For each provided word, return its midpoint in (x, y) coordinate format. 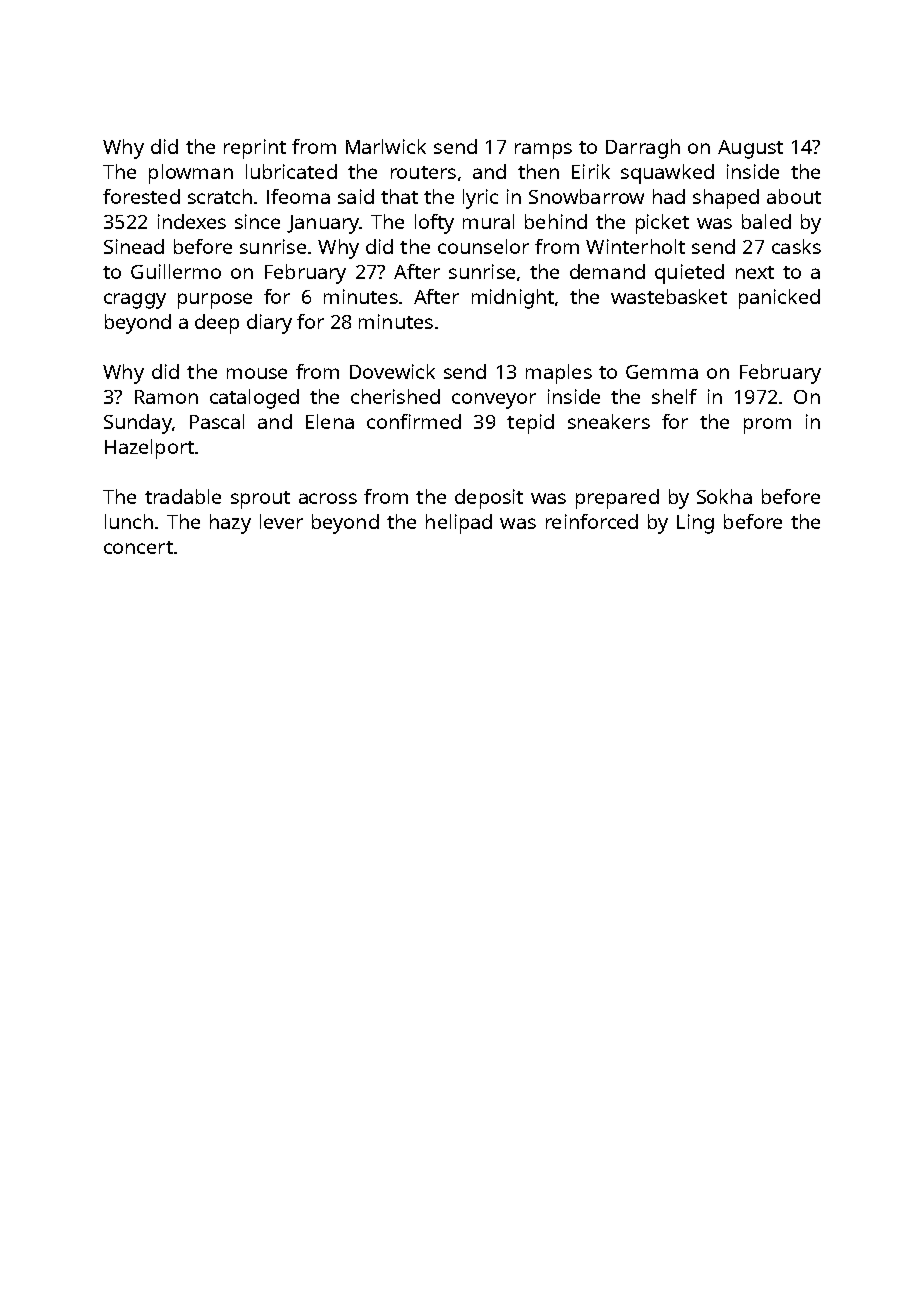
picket (662, 224)
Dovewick (392, 371)
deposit (489, 499)
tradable (183, 496)
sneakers (609, 421)
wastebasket (669, 296)
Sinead (134, 246)
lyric (480, 199)
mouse (257, 373)
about (794, 196)
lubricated (291, 171)
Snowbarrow (586, 196)
